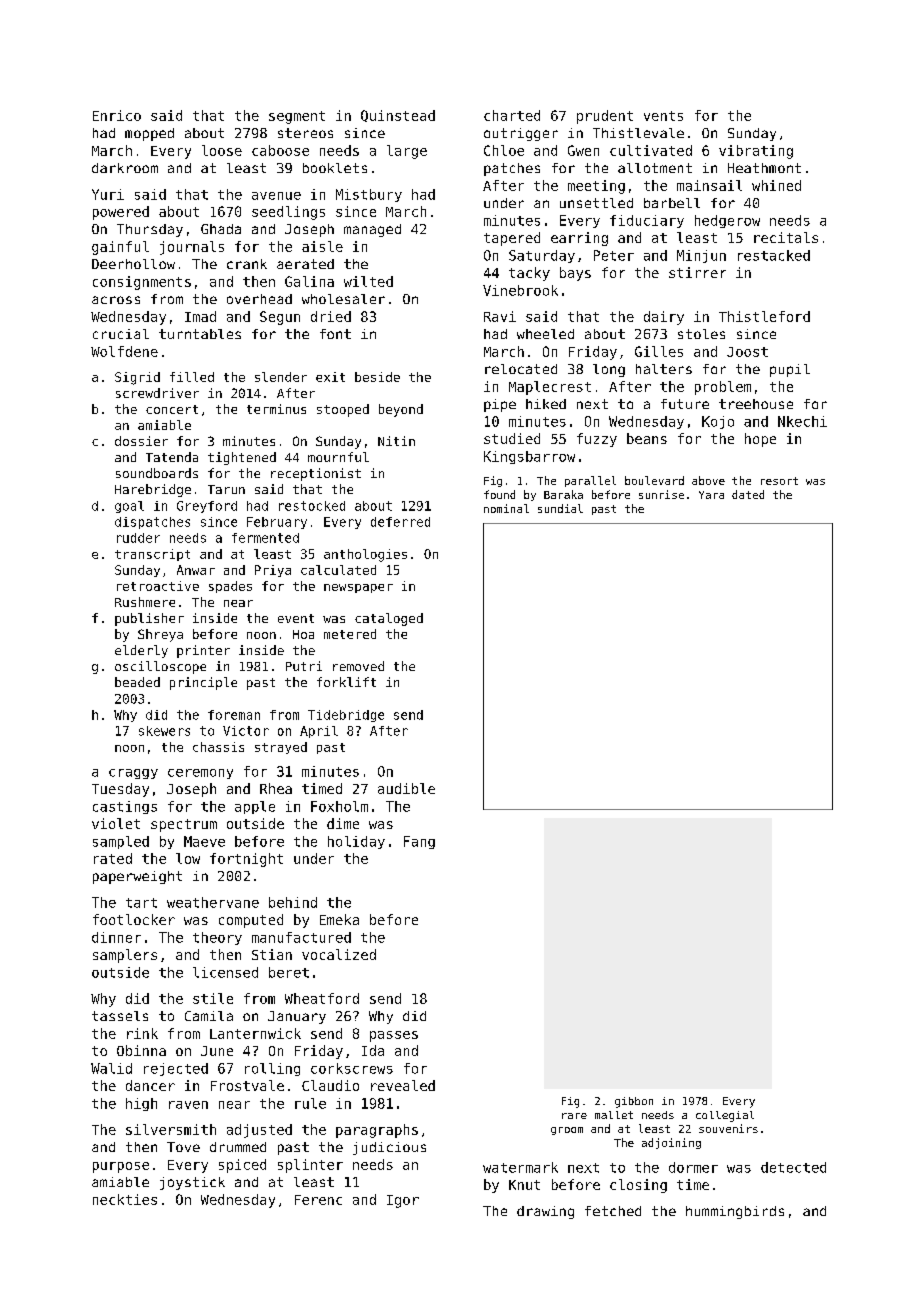 The image size is (924, 1308). What do you see at coordinates (288, 213) in the screenshot?
I see `seedlings` at bounding box center [288, 213].
